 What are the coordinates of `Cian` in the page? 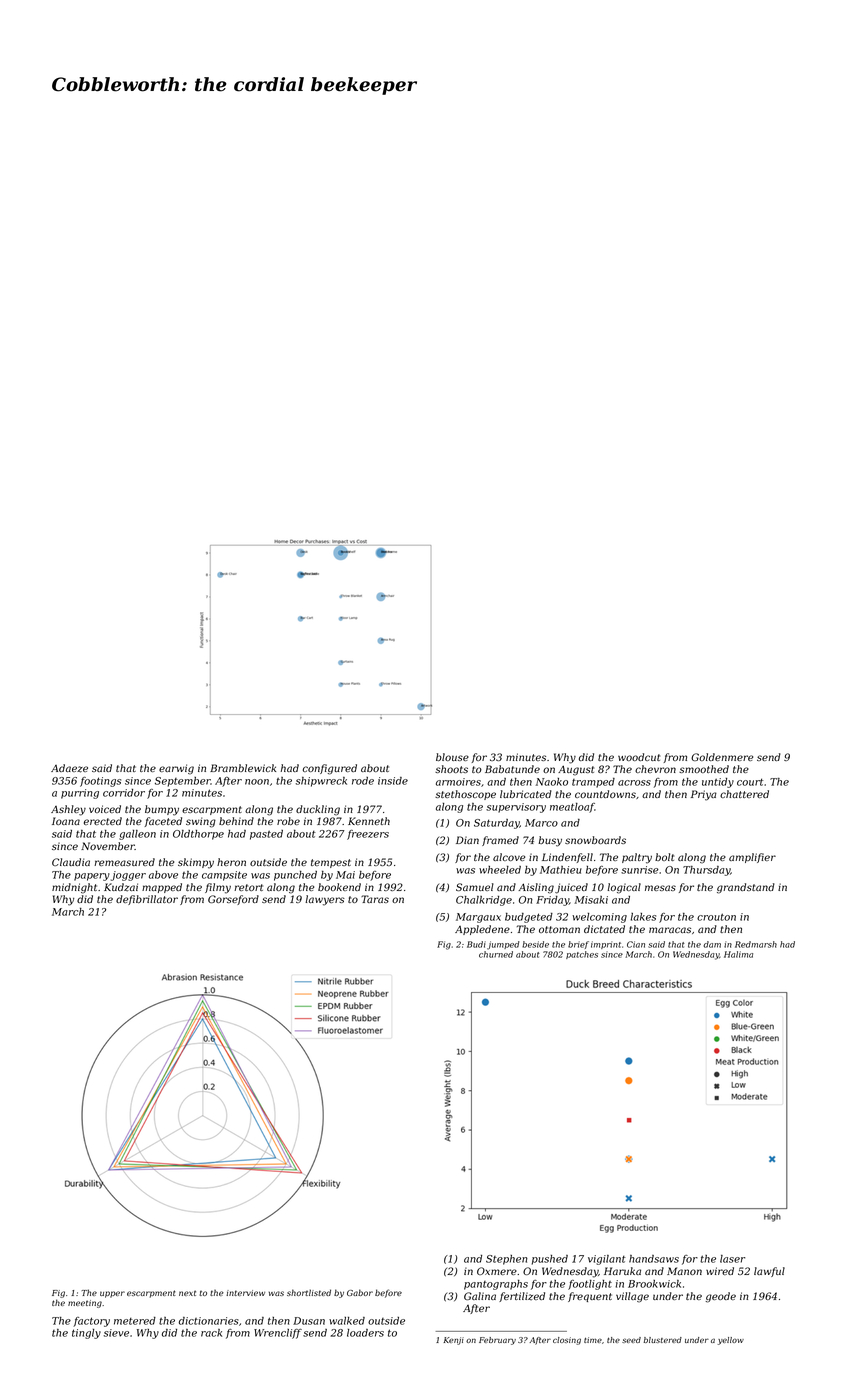 It's located at (636, 944).
